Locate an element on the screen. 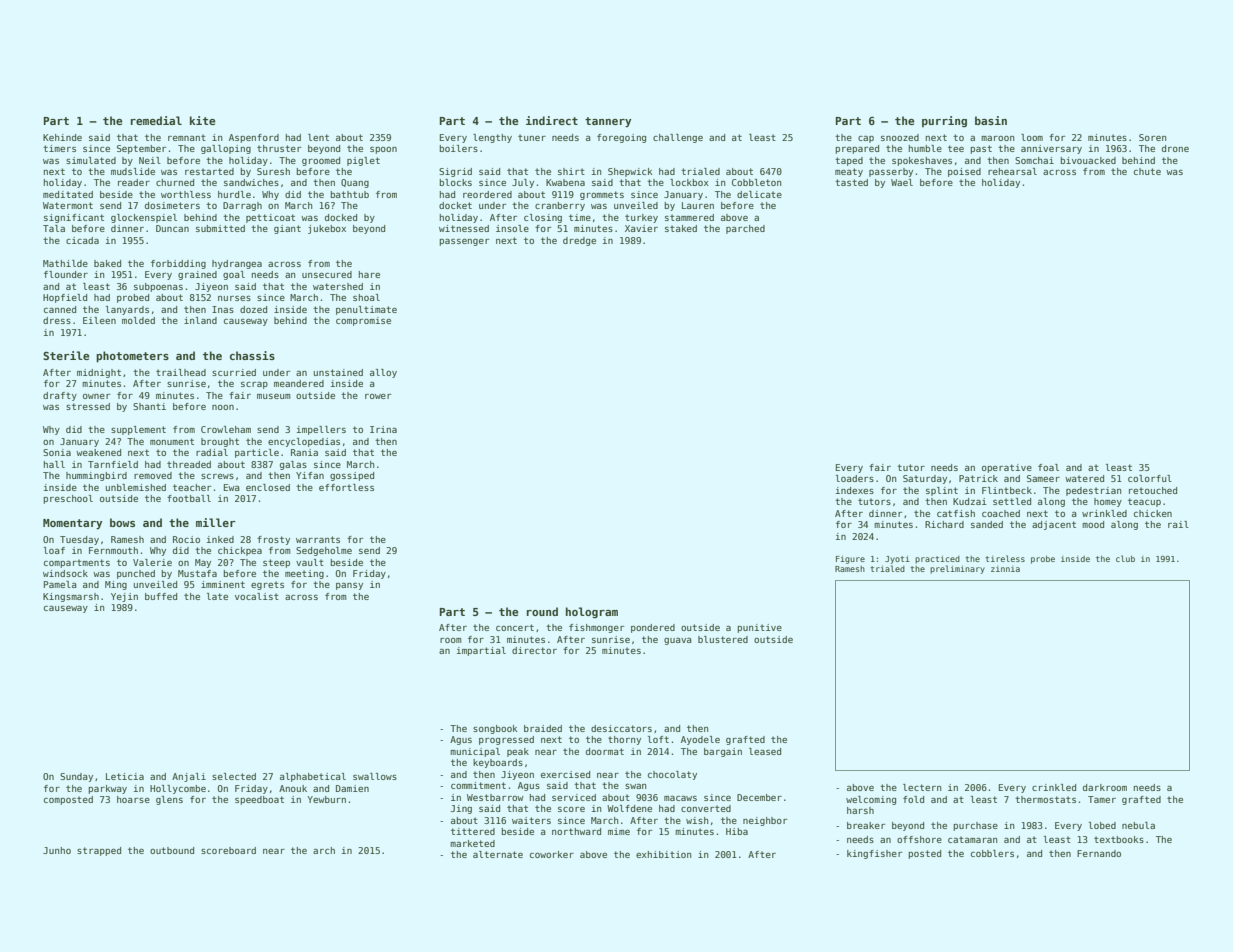  chute is located at coordinates (1147, 171).
